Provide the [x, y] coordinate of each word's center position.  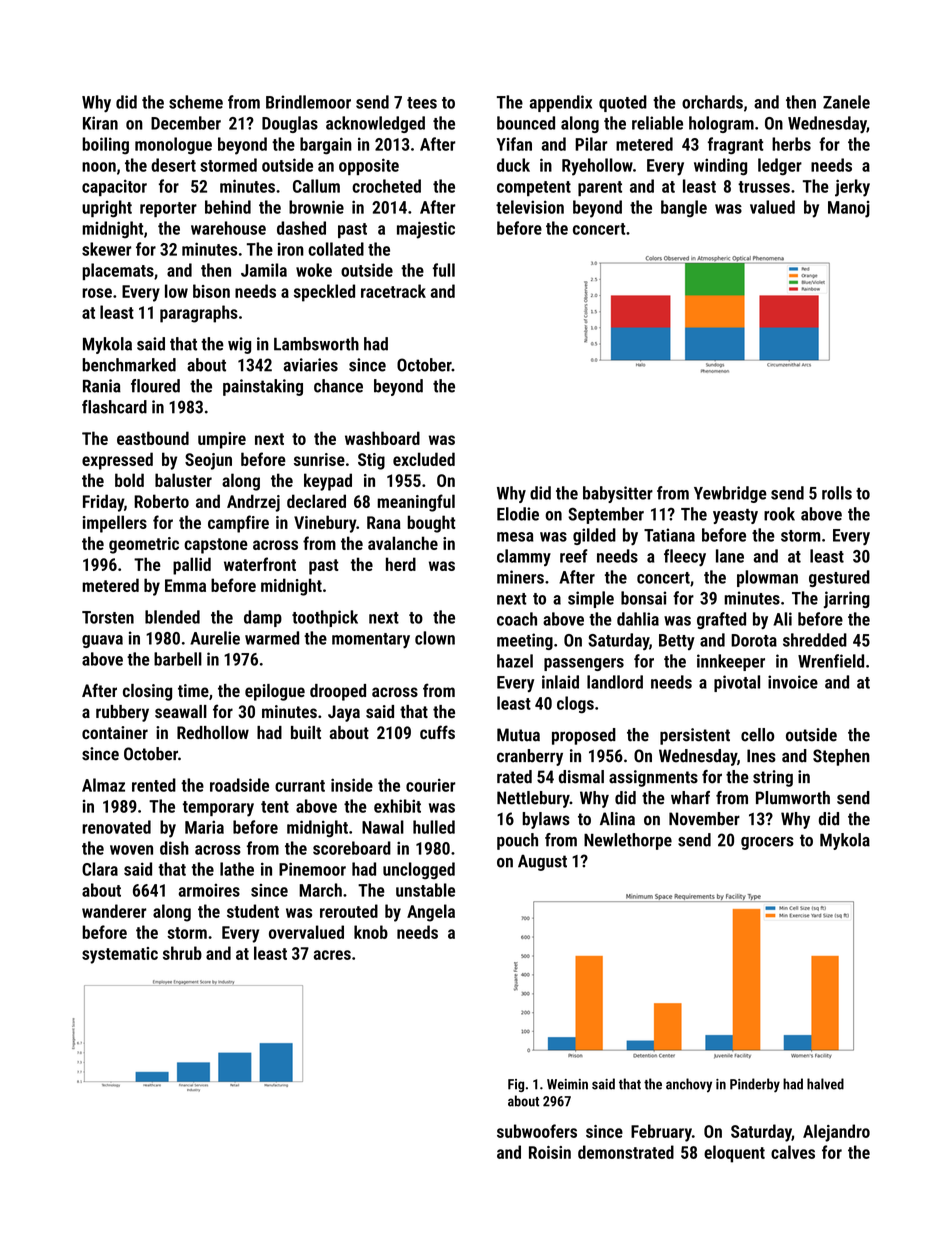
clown [435, 638]
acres [332, 955]
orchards [712, 102]
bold [129, 480]
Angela [431, 913]
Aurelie [215, 638]
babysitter [618, 494]
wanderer [114, 911]
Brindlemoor [308, 102]
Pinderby [755, 1085]
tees [422, 103]
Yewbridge [730, 494]
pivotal [737, 683]
